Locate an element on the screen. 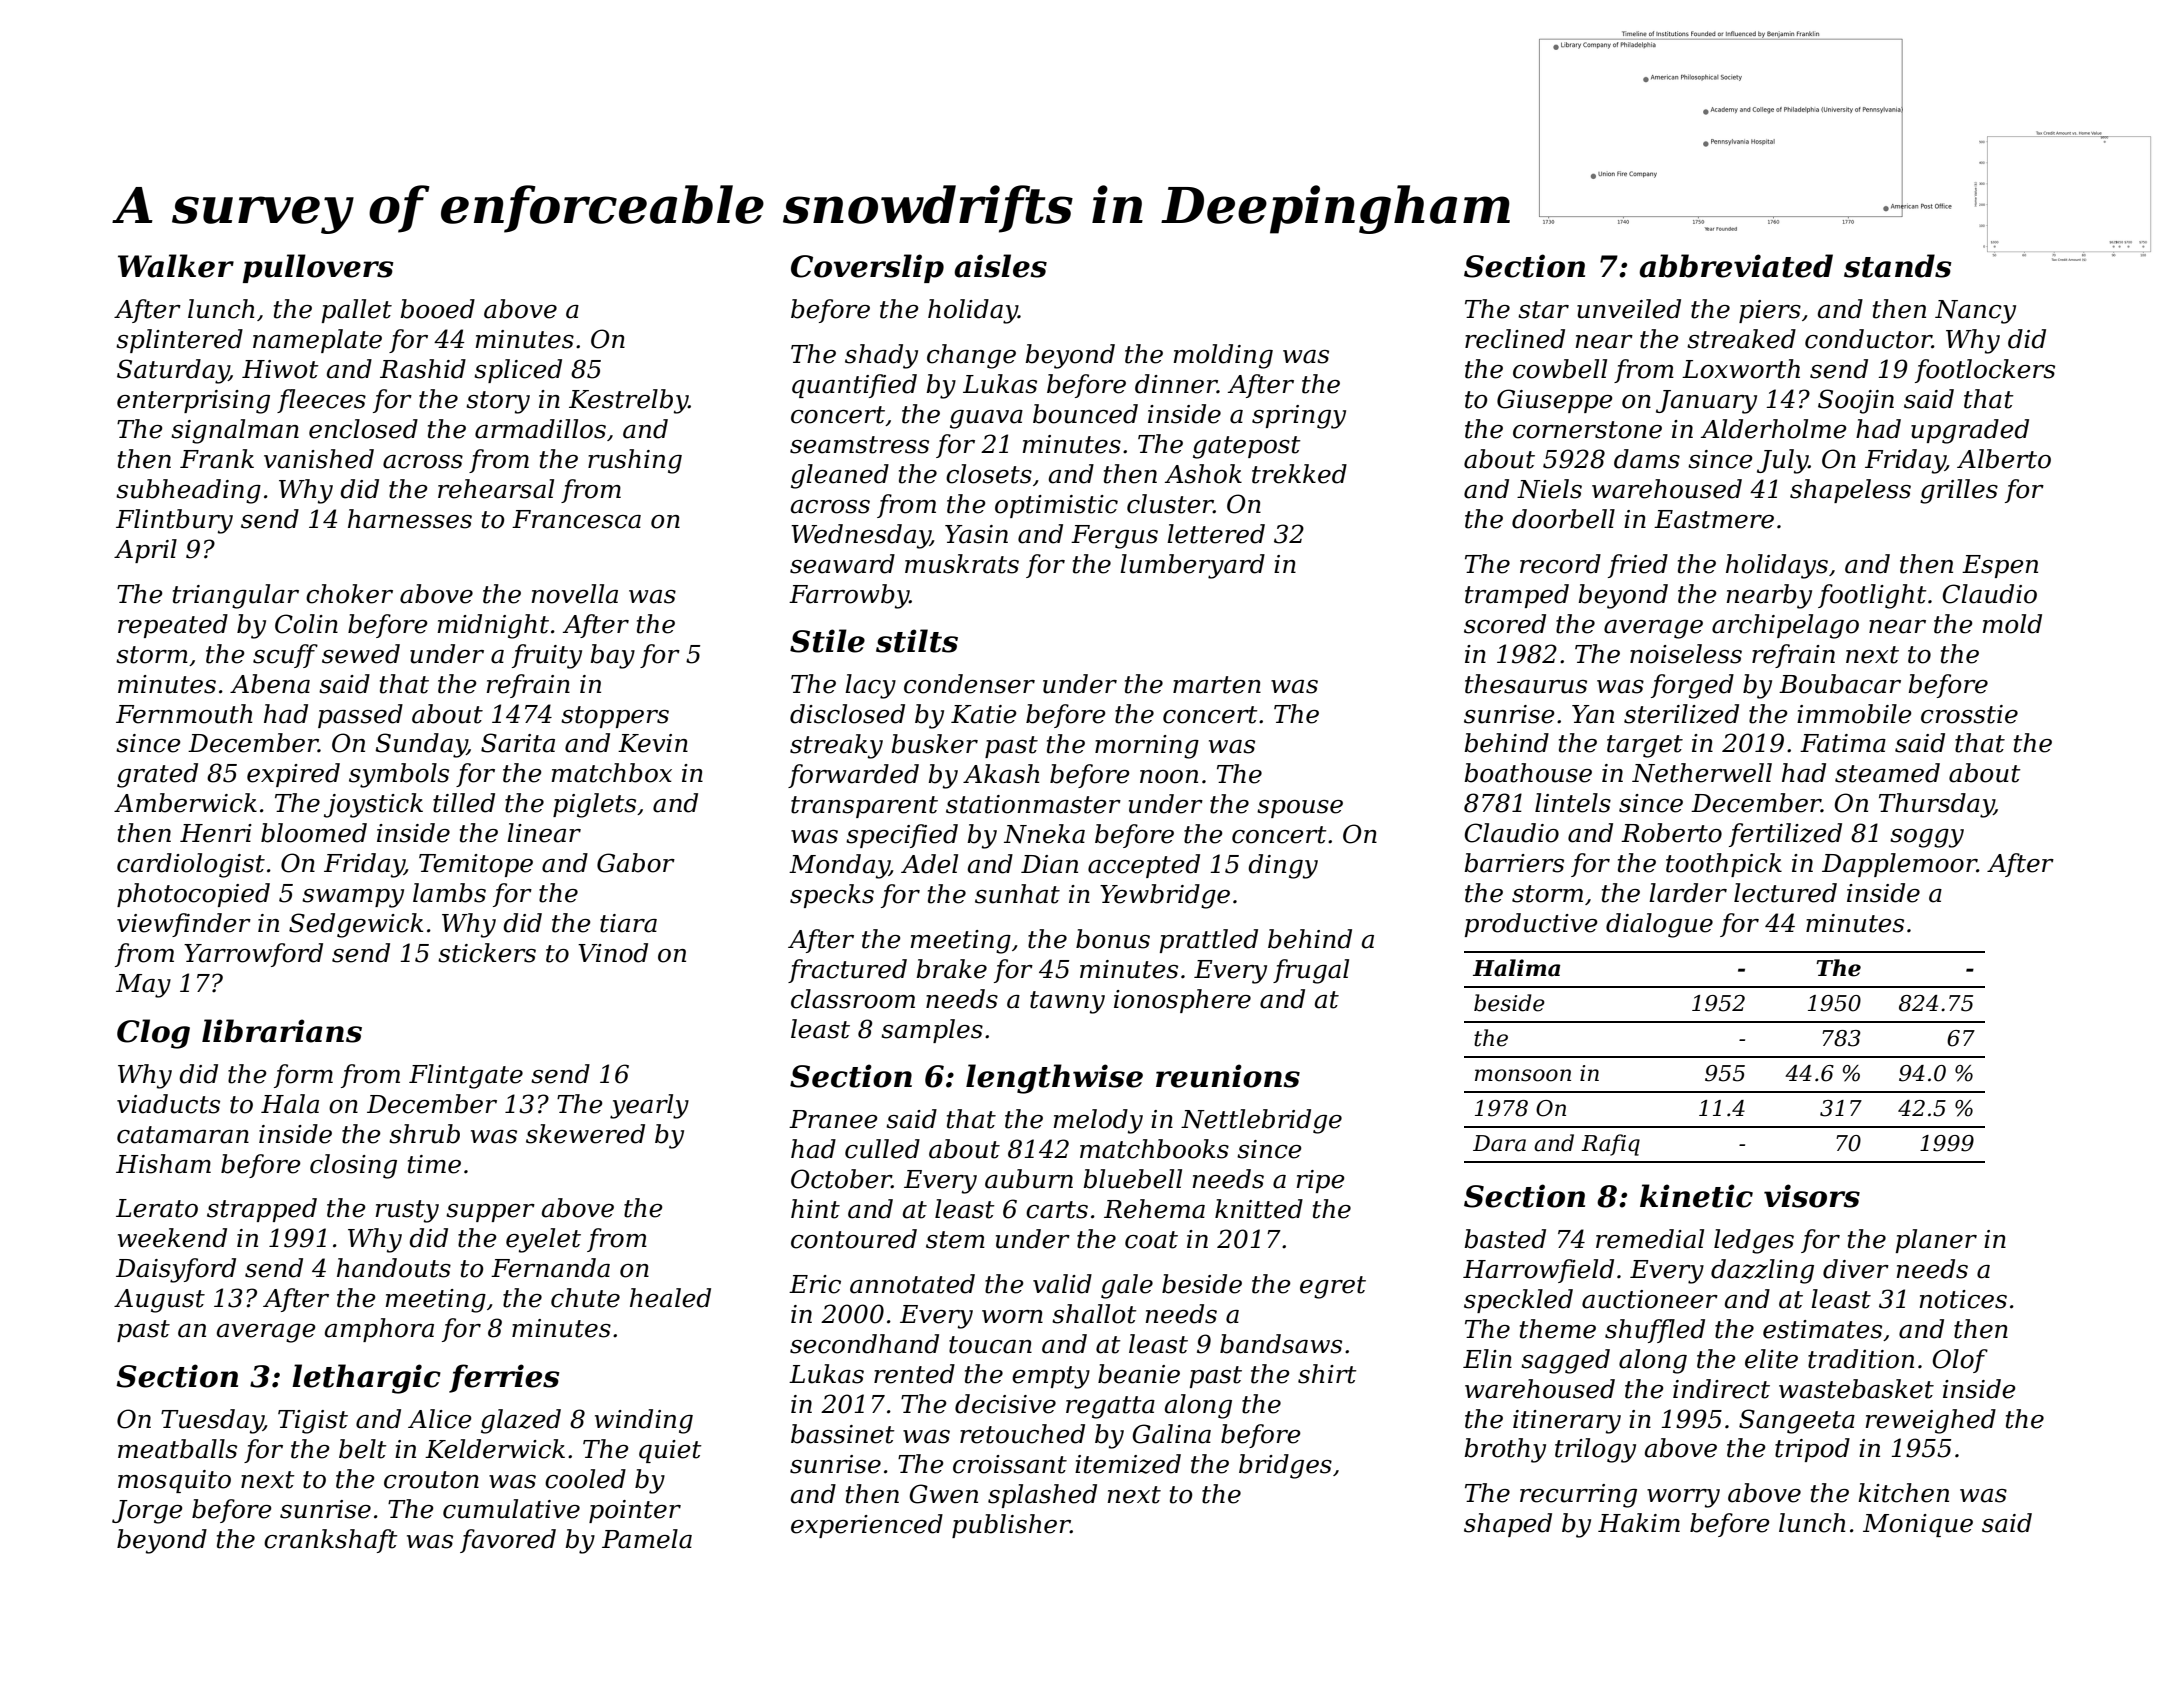 The image size is (2178, 1683). fruity is located at coordinates (547, 656).
